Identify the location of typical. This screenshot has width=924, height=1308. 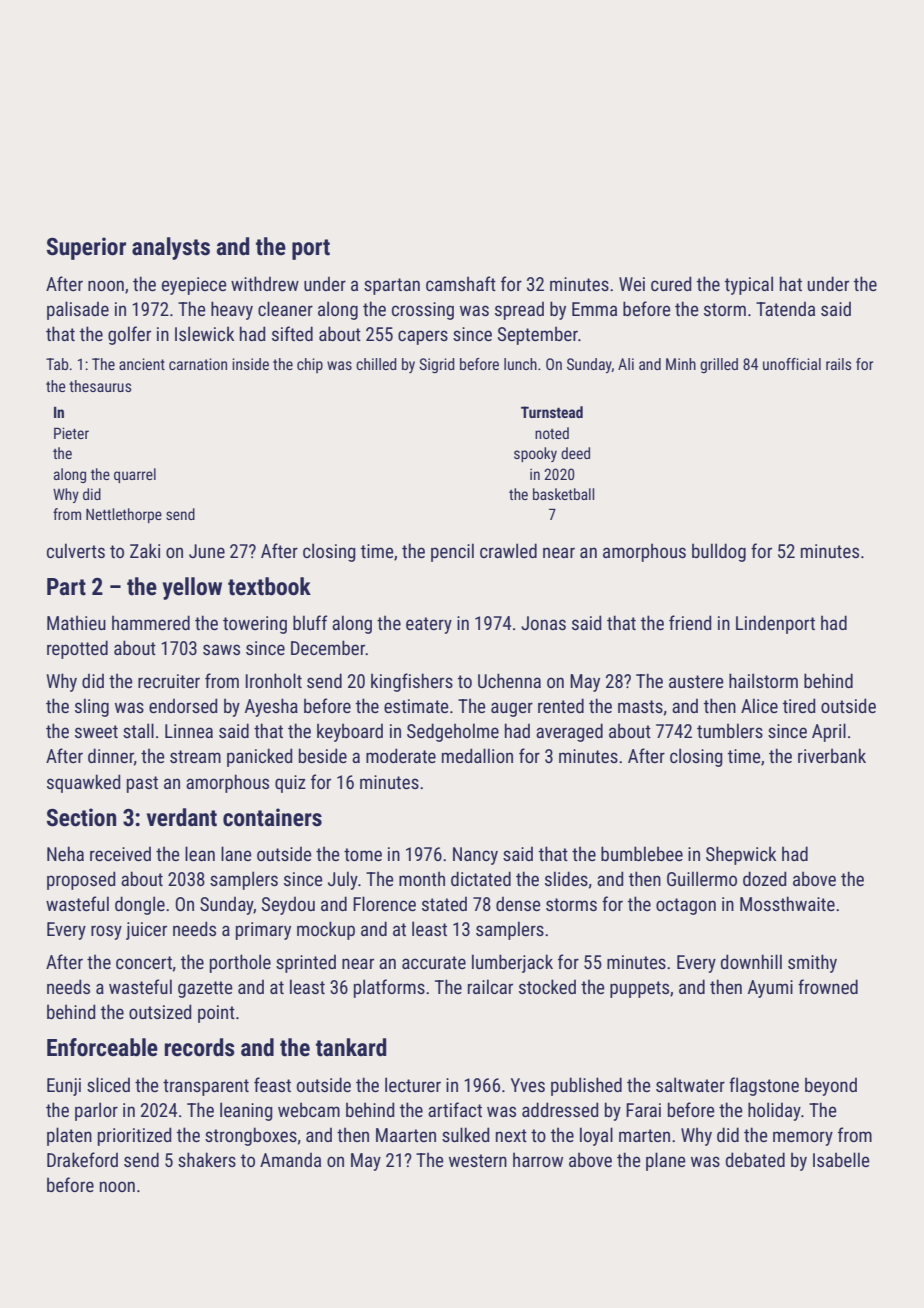
(749, 285).
